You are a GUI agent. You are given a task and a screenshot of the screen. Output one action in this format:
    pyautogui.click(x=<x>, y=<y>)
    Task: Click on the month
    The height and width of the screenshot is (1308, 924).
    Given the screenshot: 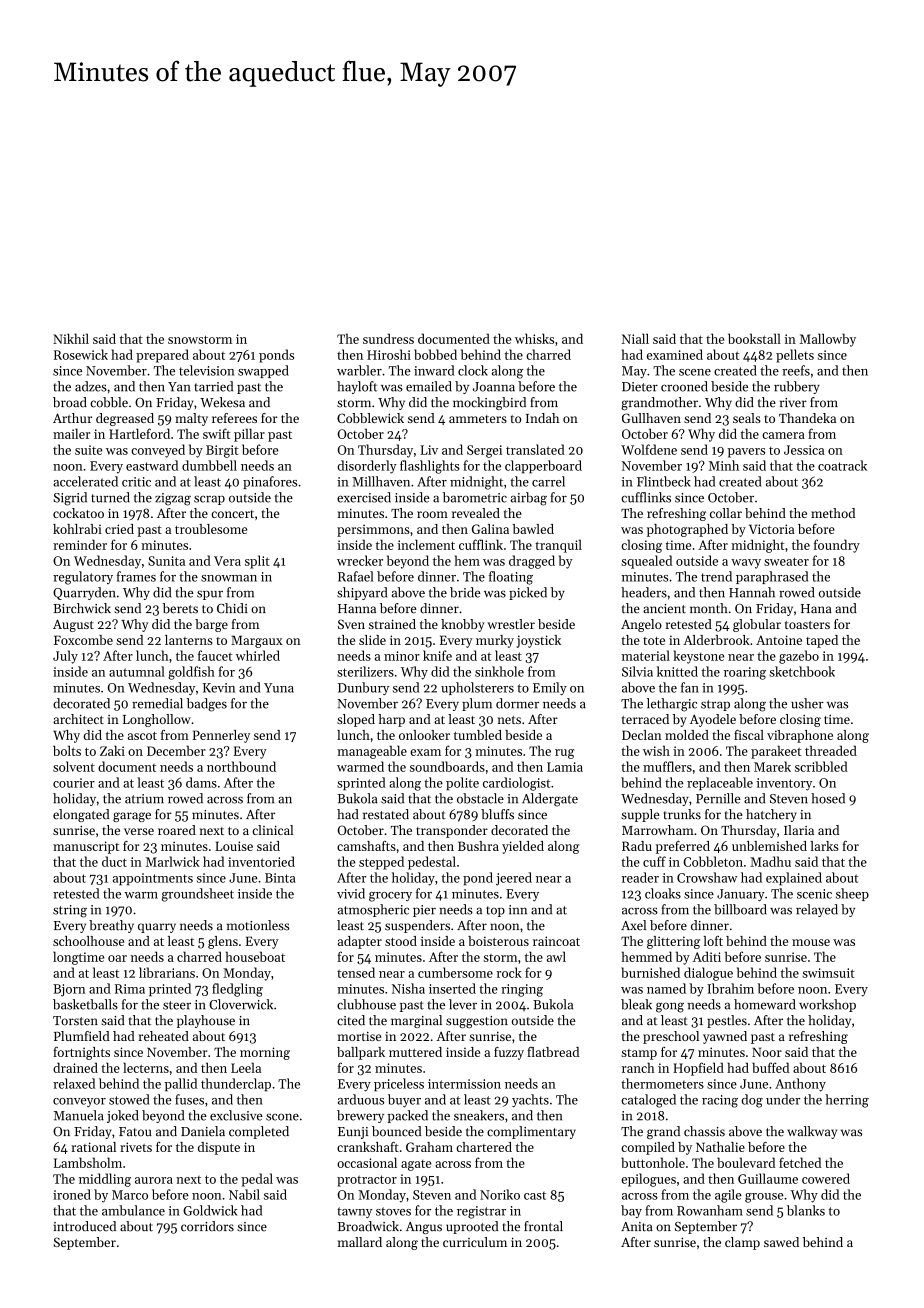 What is the action you would take?
    pyautogui.click(x=709, y=608)
